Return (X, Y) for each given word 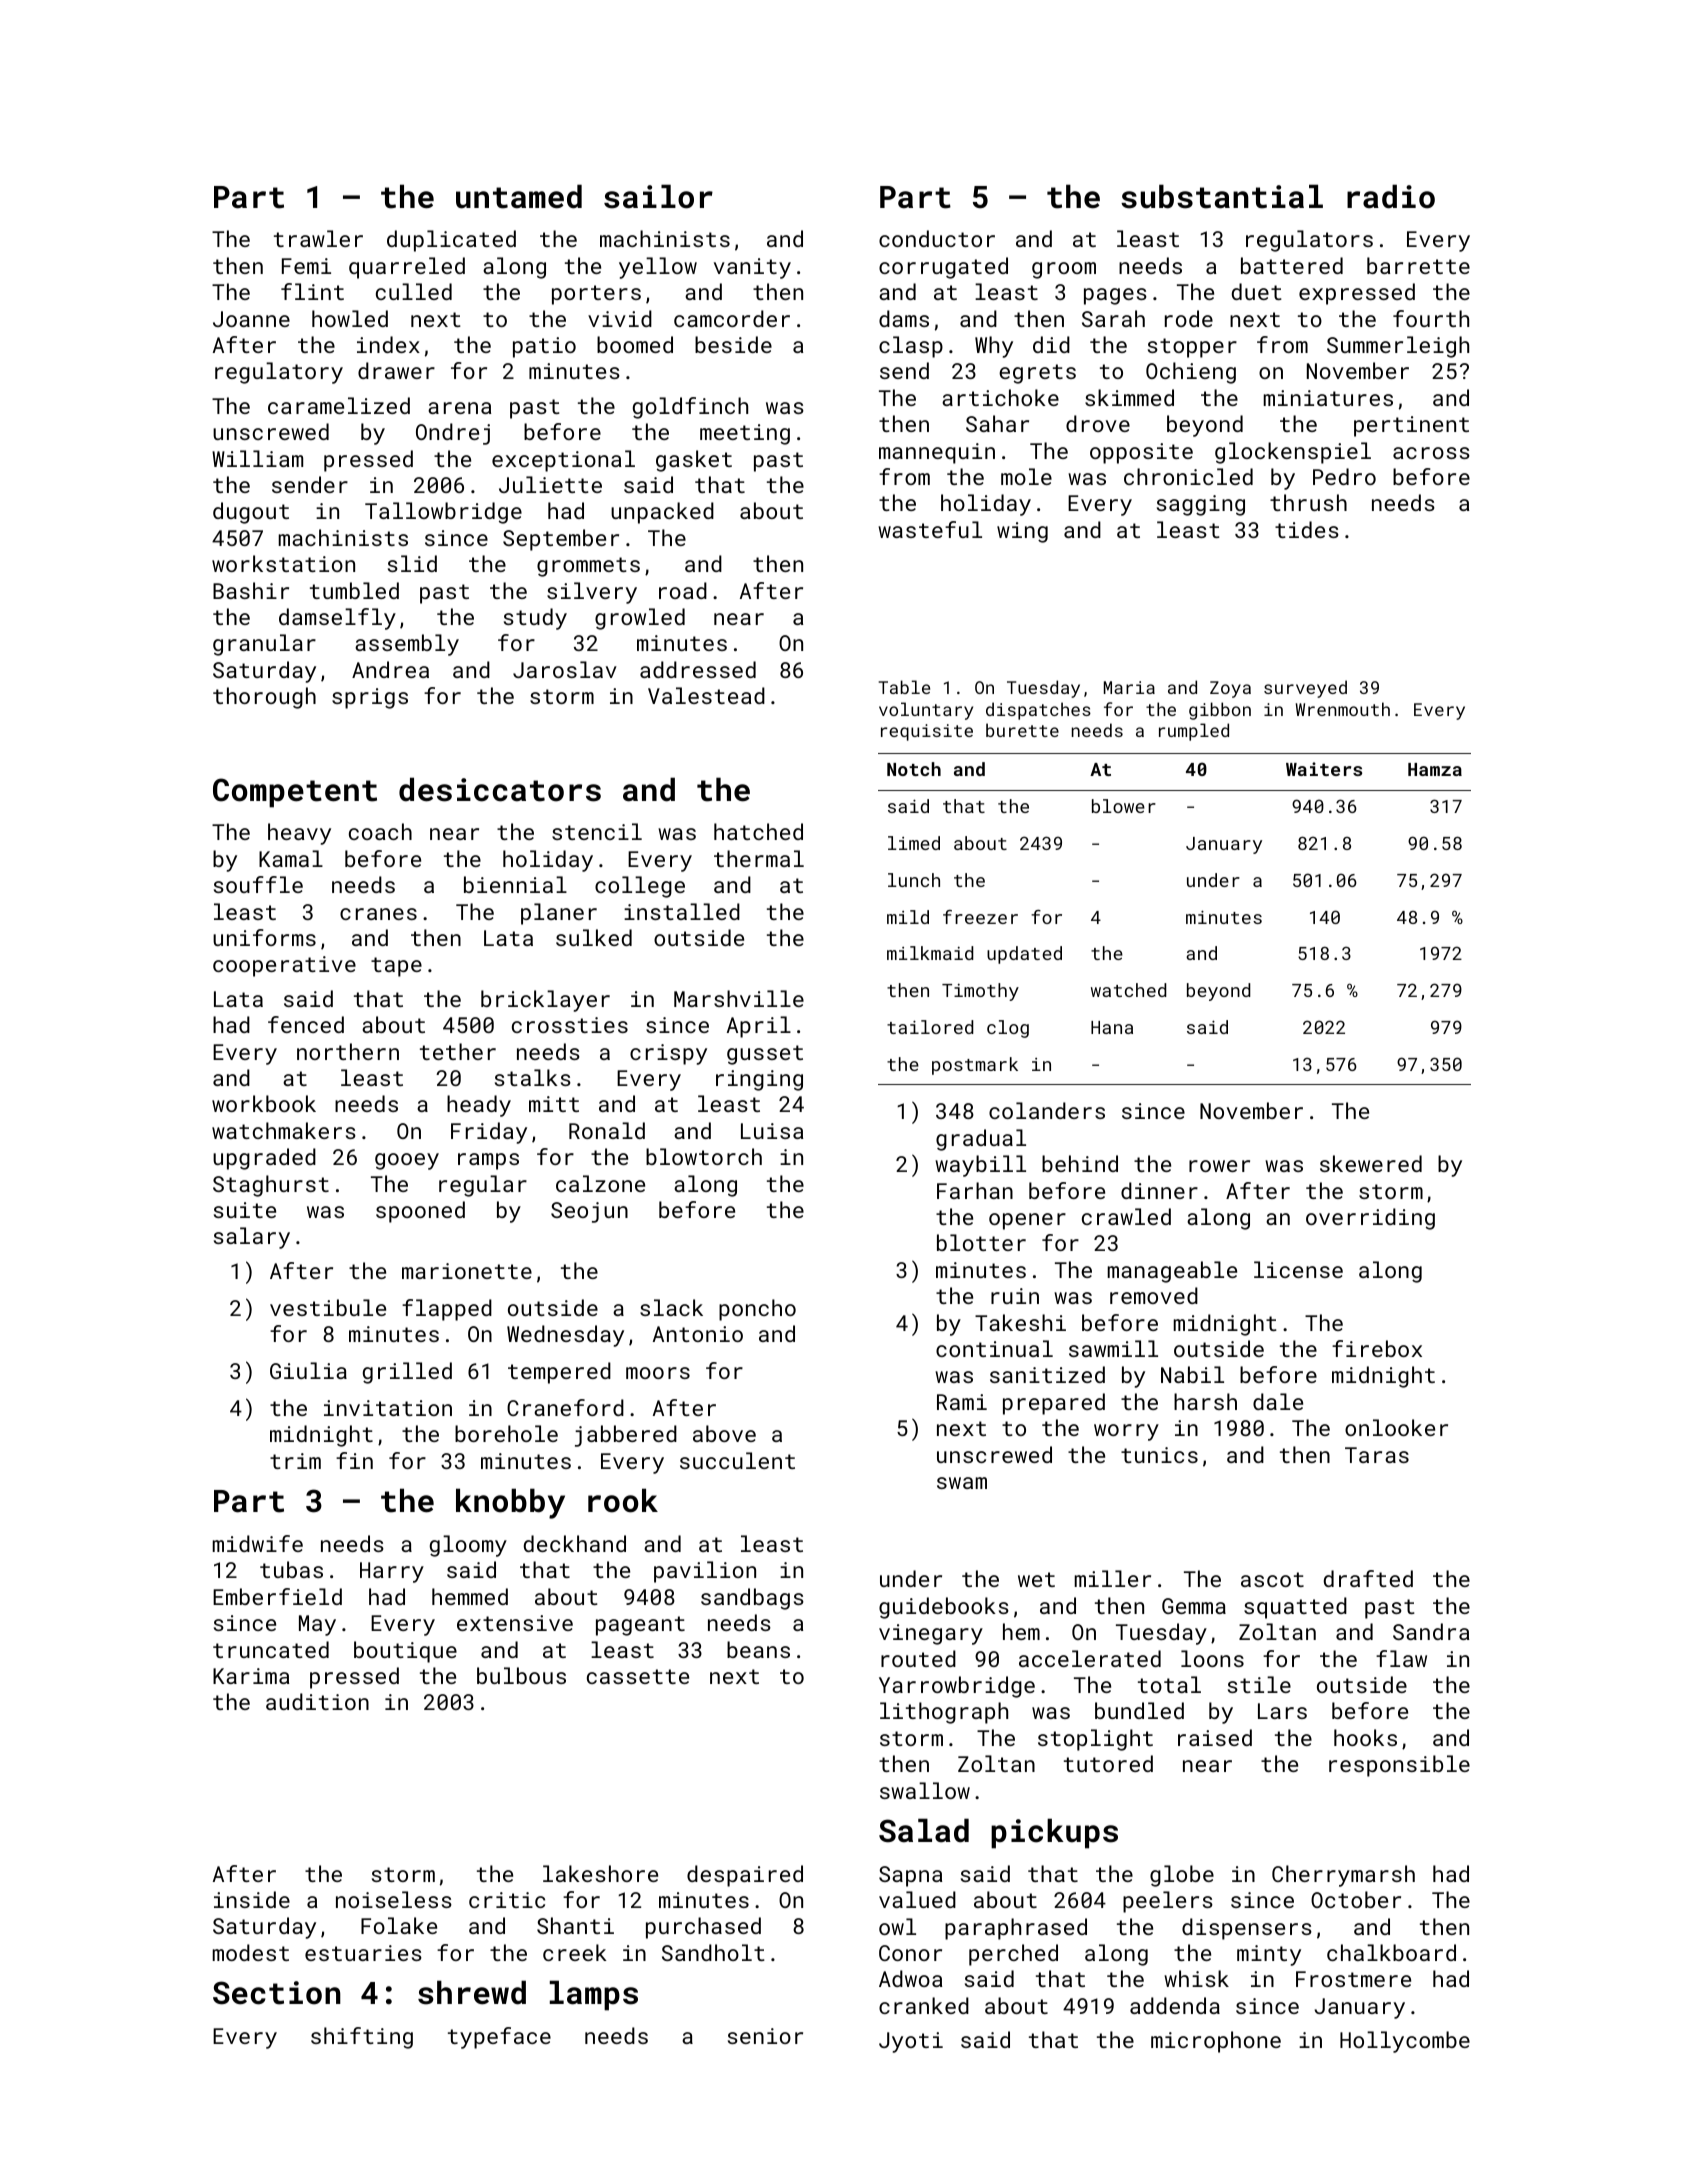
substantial (1222, 196)
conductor (937, 238)
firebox (1377, 1348)
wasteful (930, 529)
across (1431, 453)
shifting (362, 2038)
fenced (306, 1024)
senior (765, 2036)
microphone (1216, 2042)
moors (658, 1373)
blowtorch (704, 1156)
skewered (1371, 1163)
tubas (291, 1569)
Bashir (251, 590)
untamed (519, 196)
